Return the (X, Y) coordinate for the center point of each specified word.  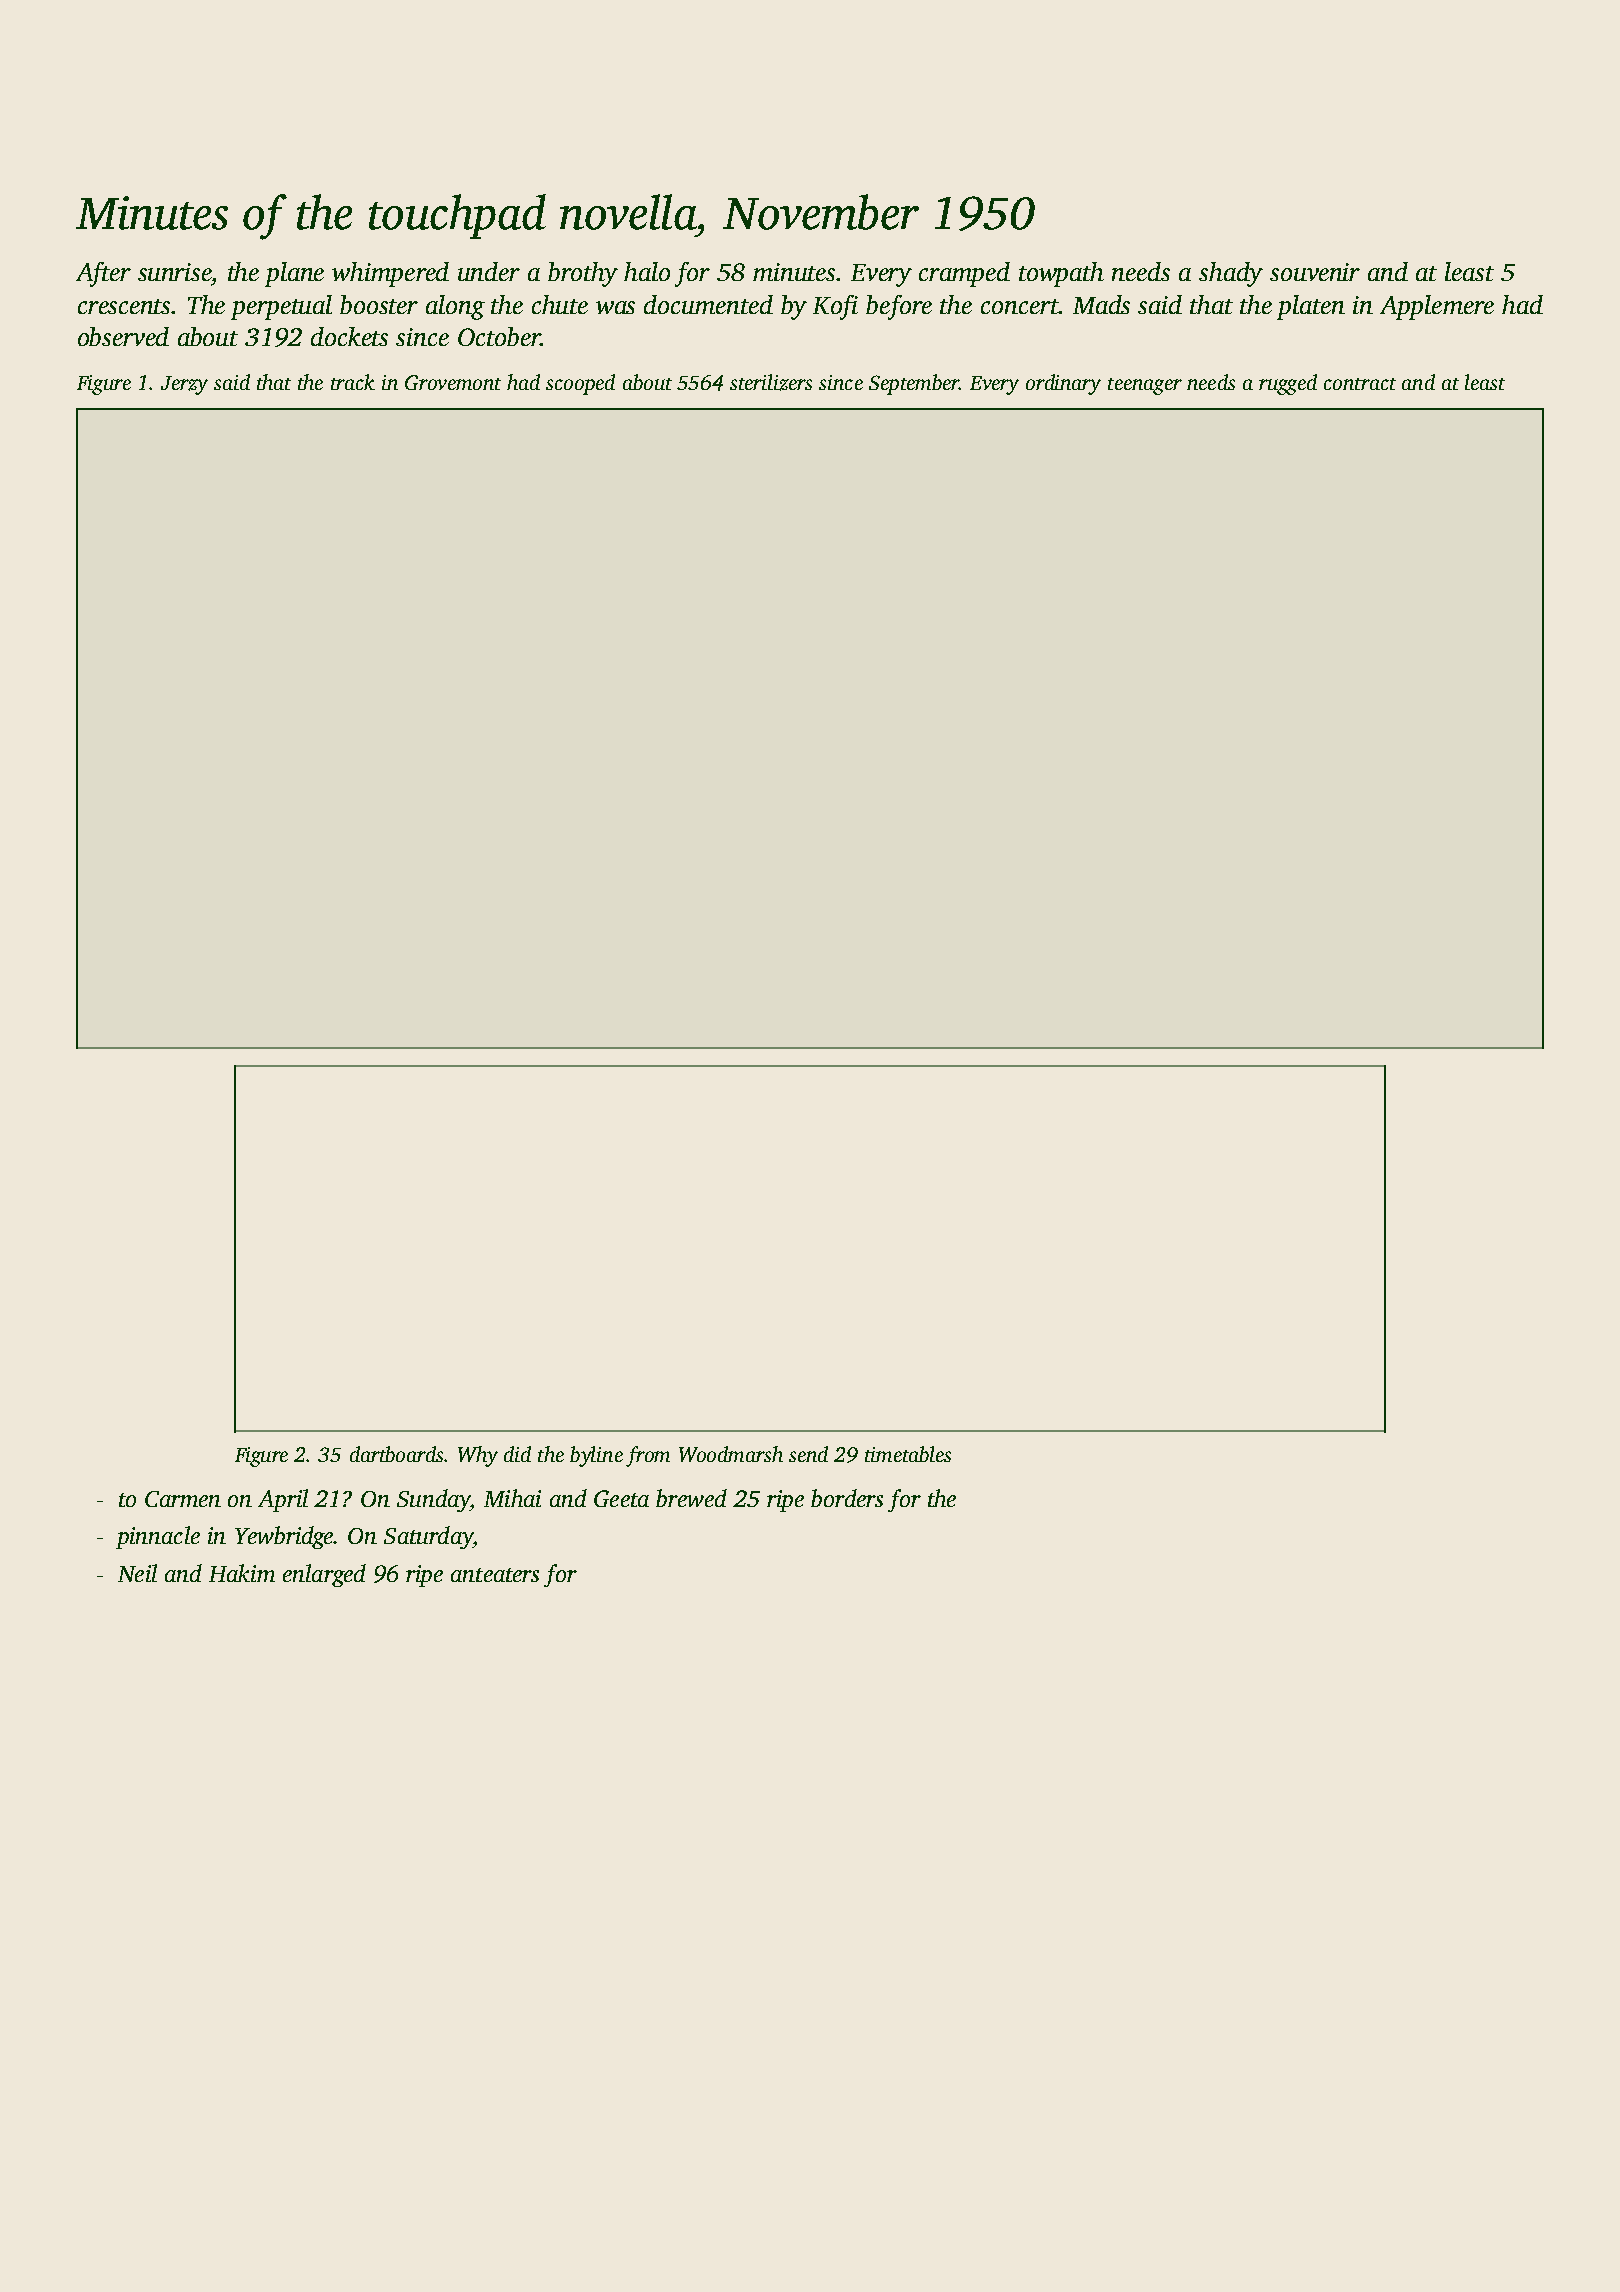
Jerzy (184, 385)
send (808, 1454)
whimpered (390, 274)
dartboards (396, 1454)
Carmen (183, 1499)
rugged (1288, 384)
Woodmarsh (731, 1454)
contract (1360, 384)
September (914, 384)
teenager (1145, 386)
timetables (908, 1454)
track (353, 382)
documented (708, 304)
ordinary (1063, 384)
